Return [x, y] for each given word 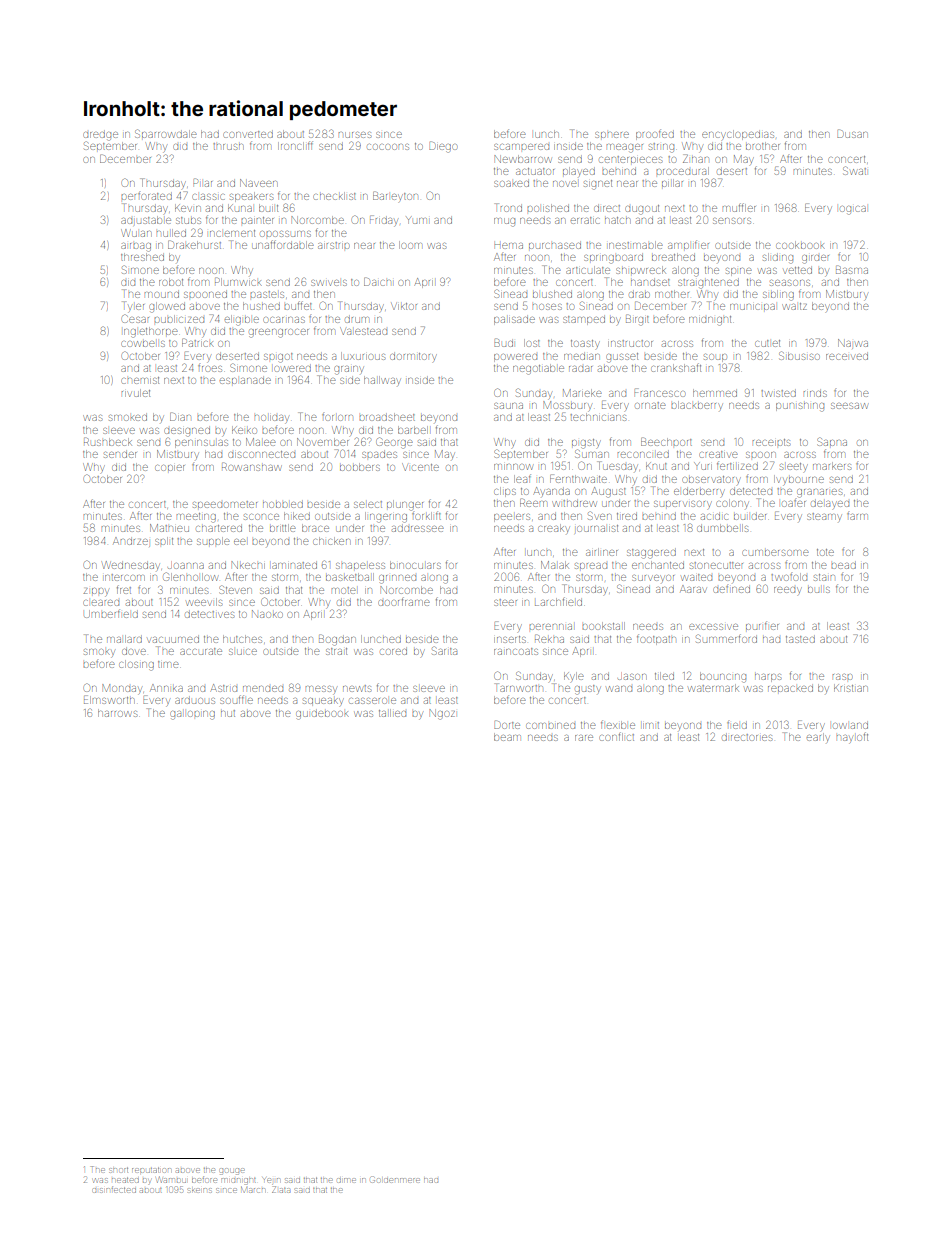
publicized [179, 319]
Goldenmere [395, 1179]
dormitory [413, 356]
